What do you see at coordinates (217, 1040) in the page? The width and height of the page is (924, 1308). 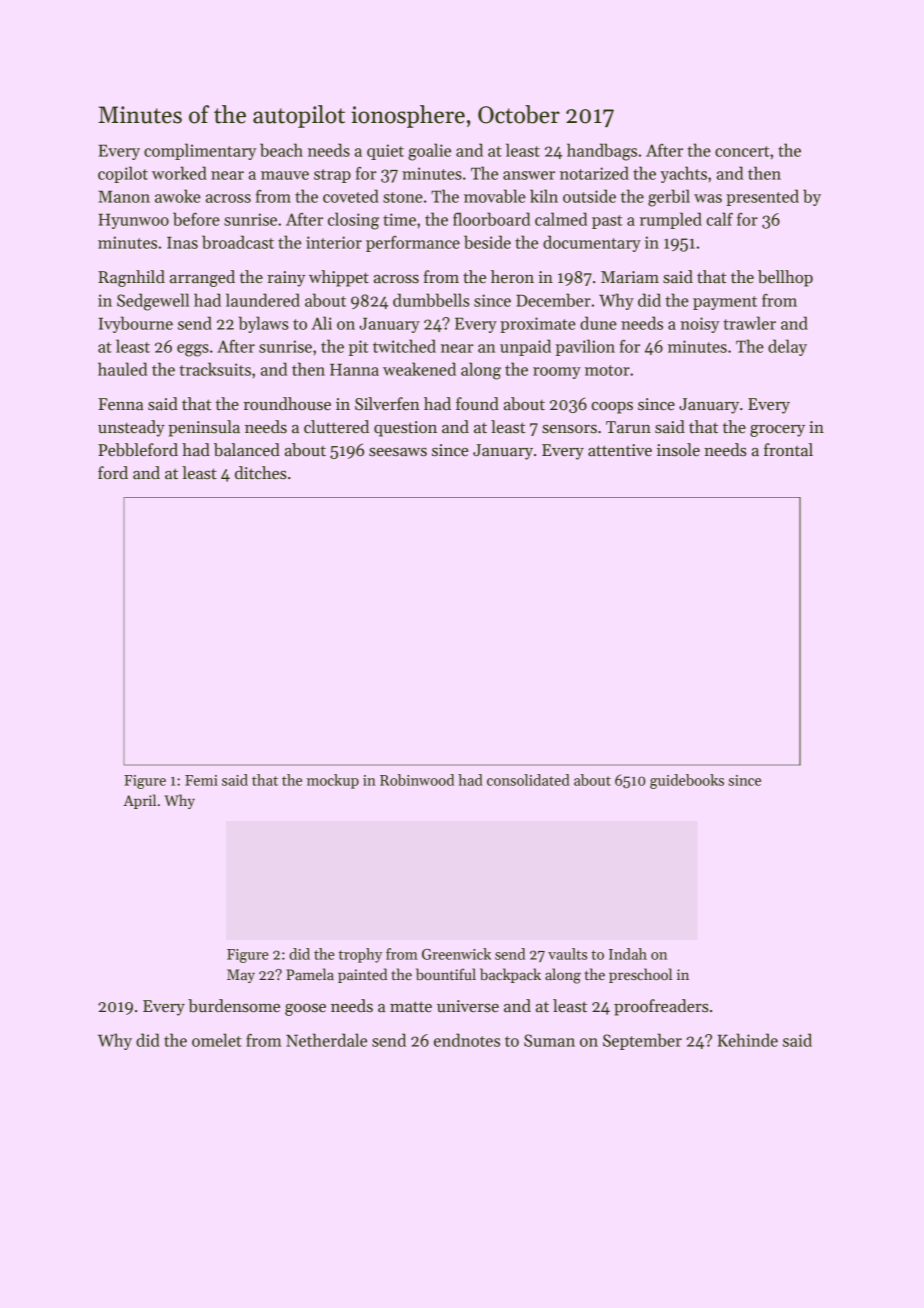 I see `omelet` at bounding box center [217, 1040].
